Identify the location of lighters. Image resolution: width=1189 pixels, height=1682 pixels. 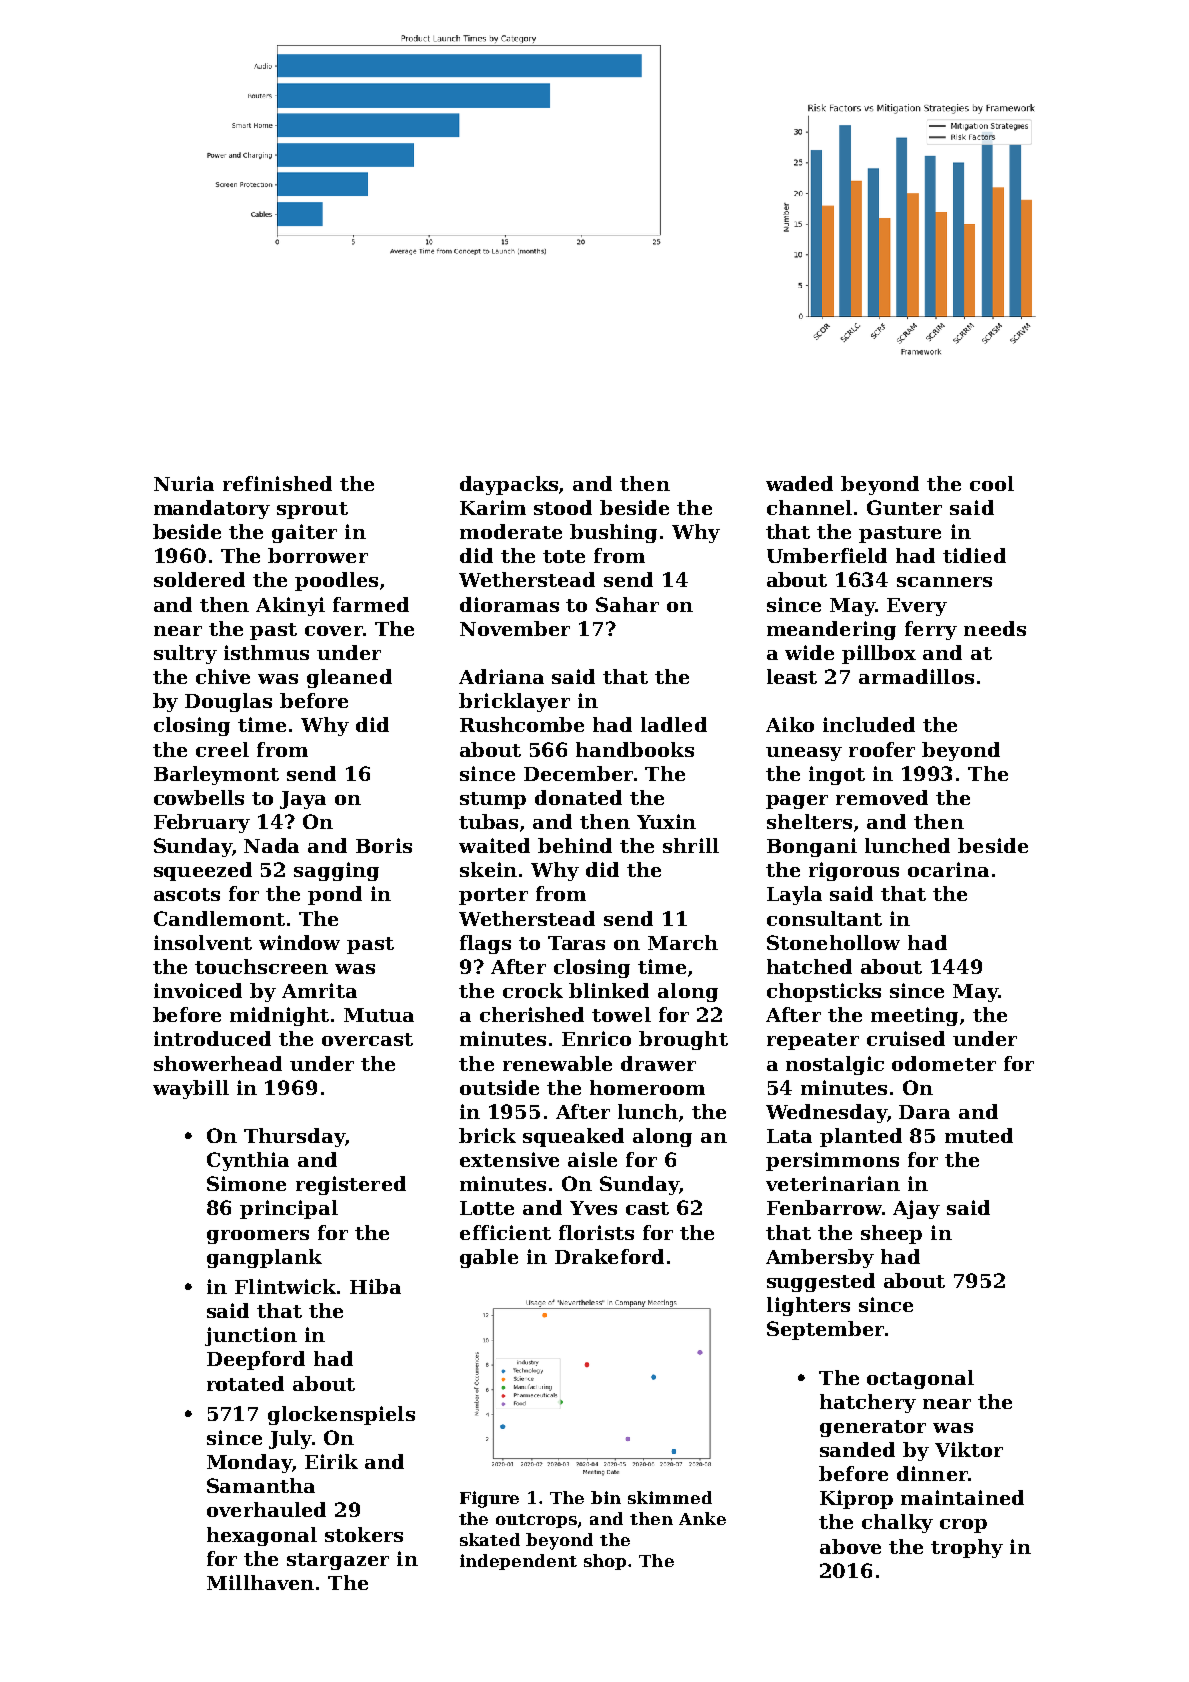
(808, 1306).
